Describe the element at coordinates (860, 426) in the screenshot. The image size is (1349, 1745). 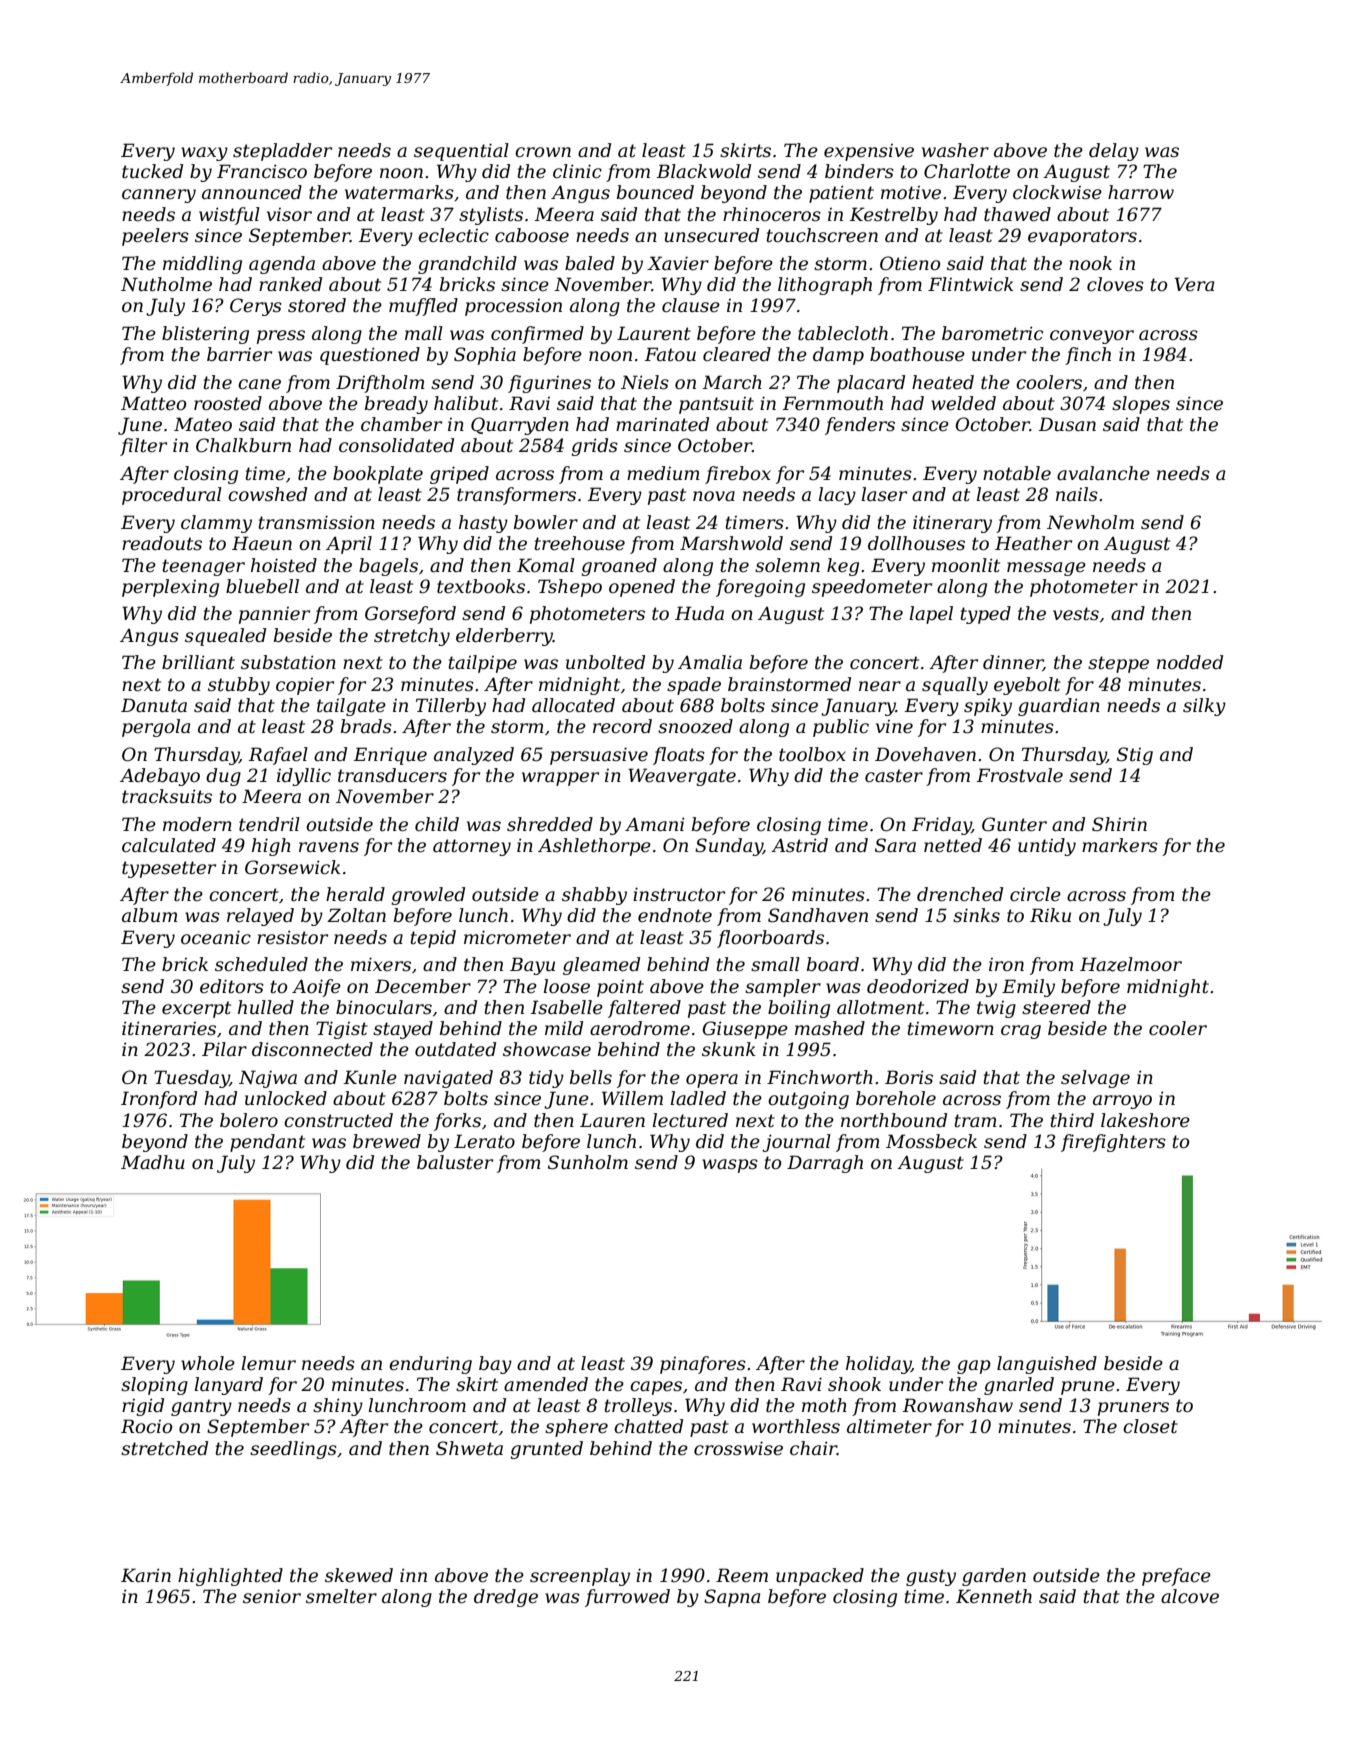
I see `fenders` at that location.
